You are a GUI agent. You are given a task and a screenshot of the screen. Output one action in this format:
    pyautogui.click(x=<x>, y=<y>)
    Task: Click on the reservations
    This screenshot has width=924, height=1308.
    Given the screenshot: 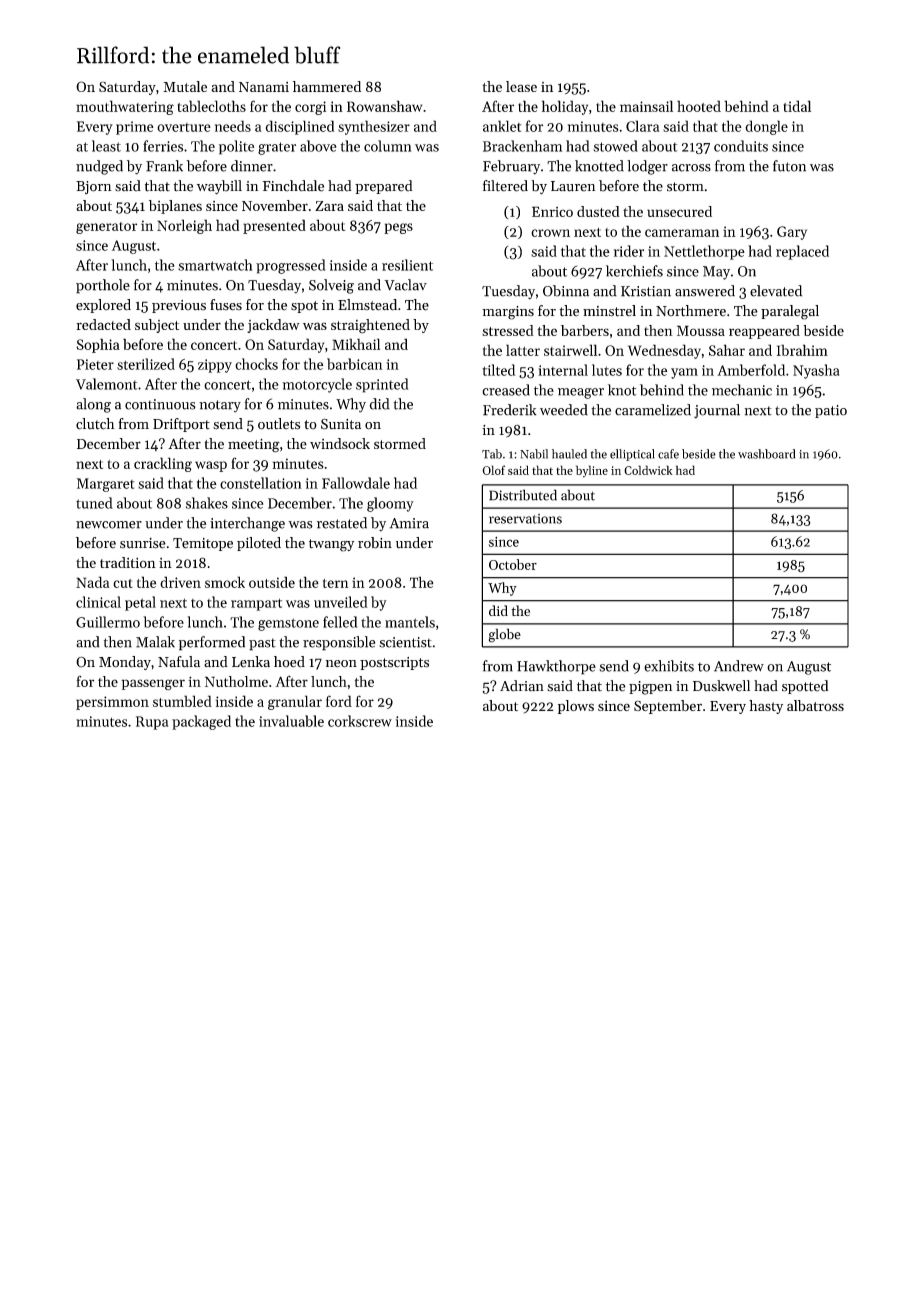 What is the action you would take?
    pyautogui.click(x=525, y=519)
